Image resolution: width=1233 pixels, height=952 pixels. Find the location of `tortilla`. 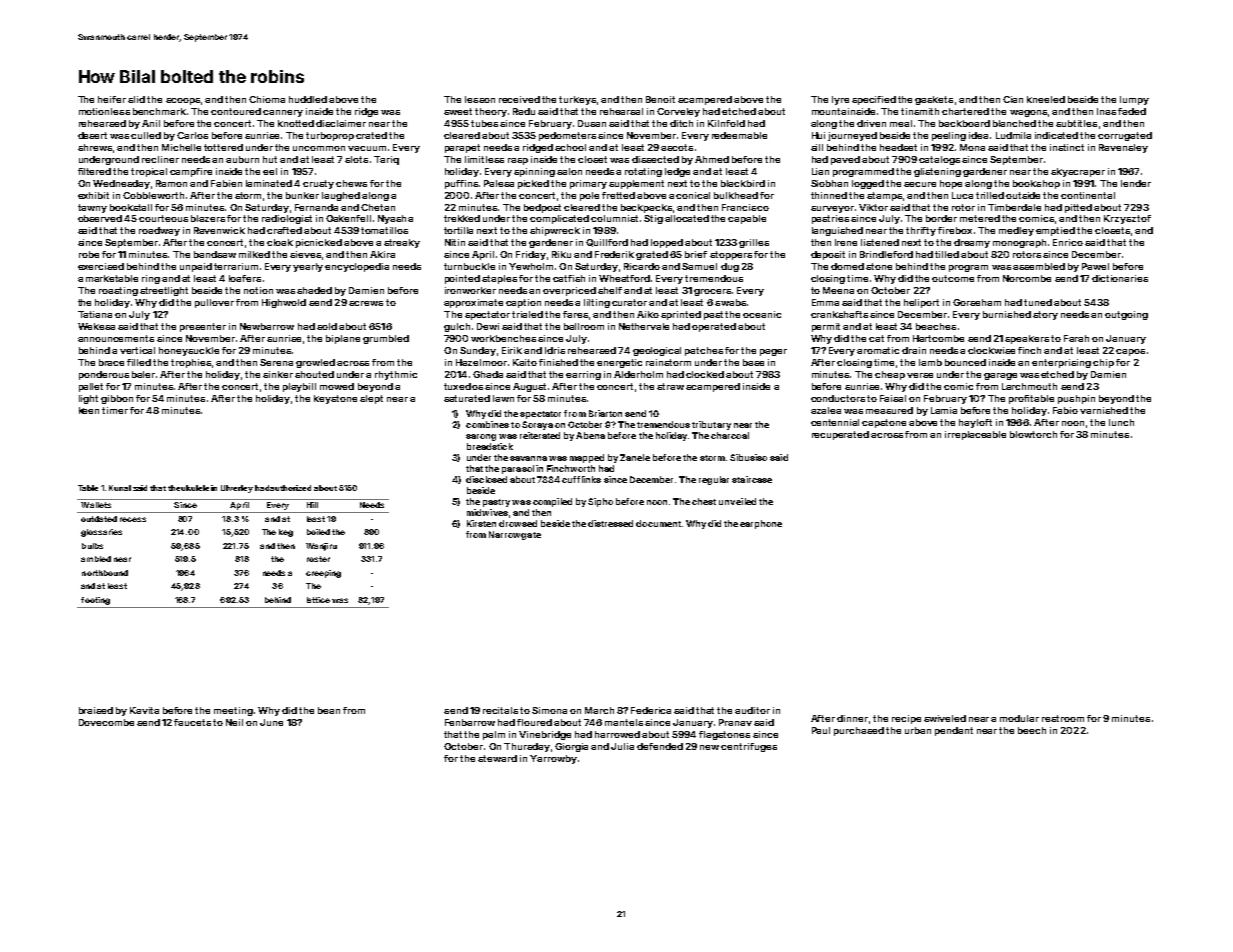

tortilla is located at coordinates (458, 230).
